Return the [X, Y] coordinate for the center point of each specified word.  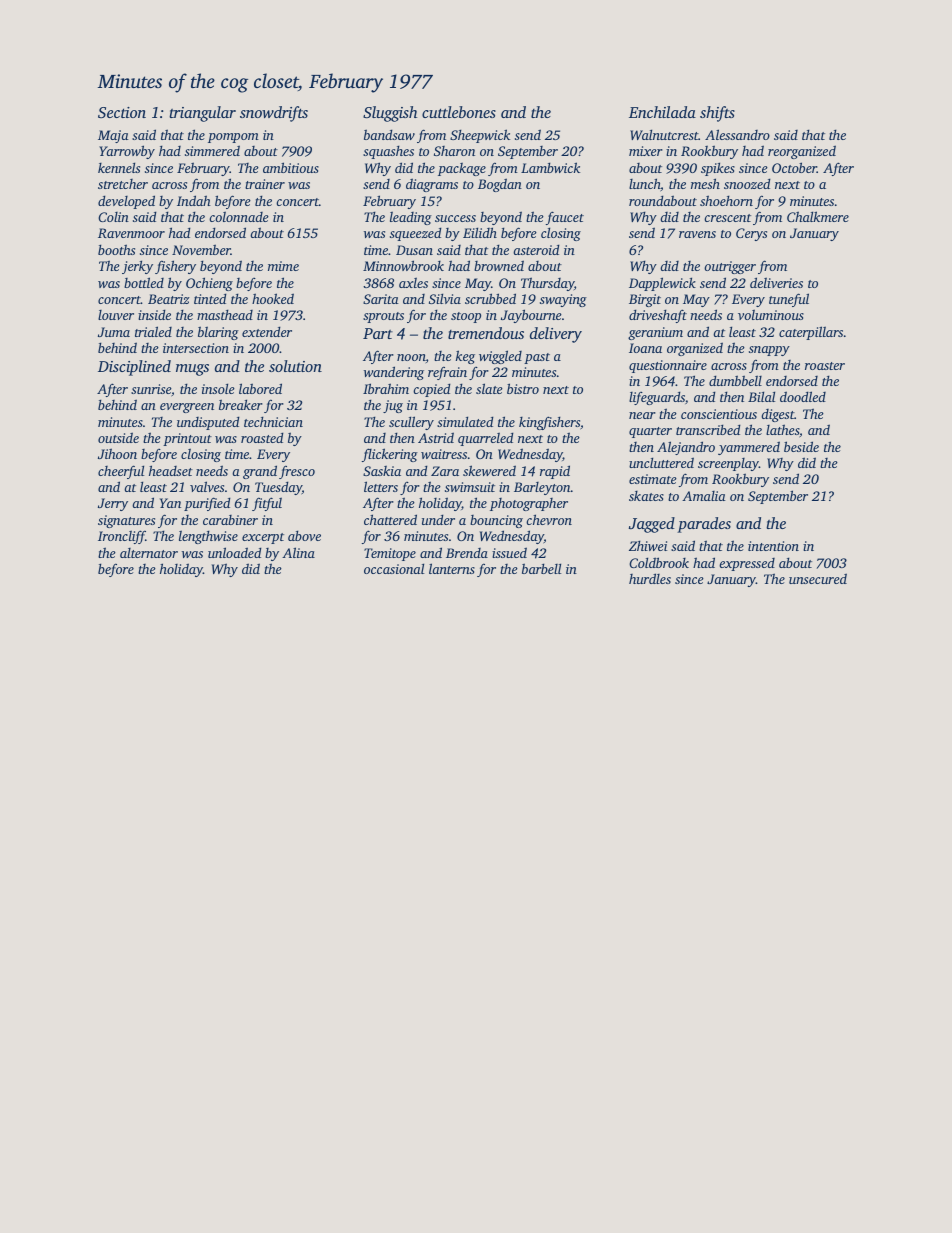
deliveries [776, 282]
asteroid [536, 249]
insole [218, 388]
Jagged [652, 525]
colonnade [239, 216]
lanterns [452, 568]
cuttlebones [459, 112]
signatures [126, 521]
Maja [113, 136]
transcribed [708, 429]
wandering [394, 373]
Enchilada [662, 112]
